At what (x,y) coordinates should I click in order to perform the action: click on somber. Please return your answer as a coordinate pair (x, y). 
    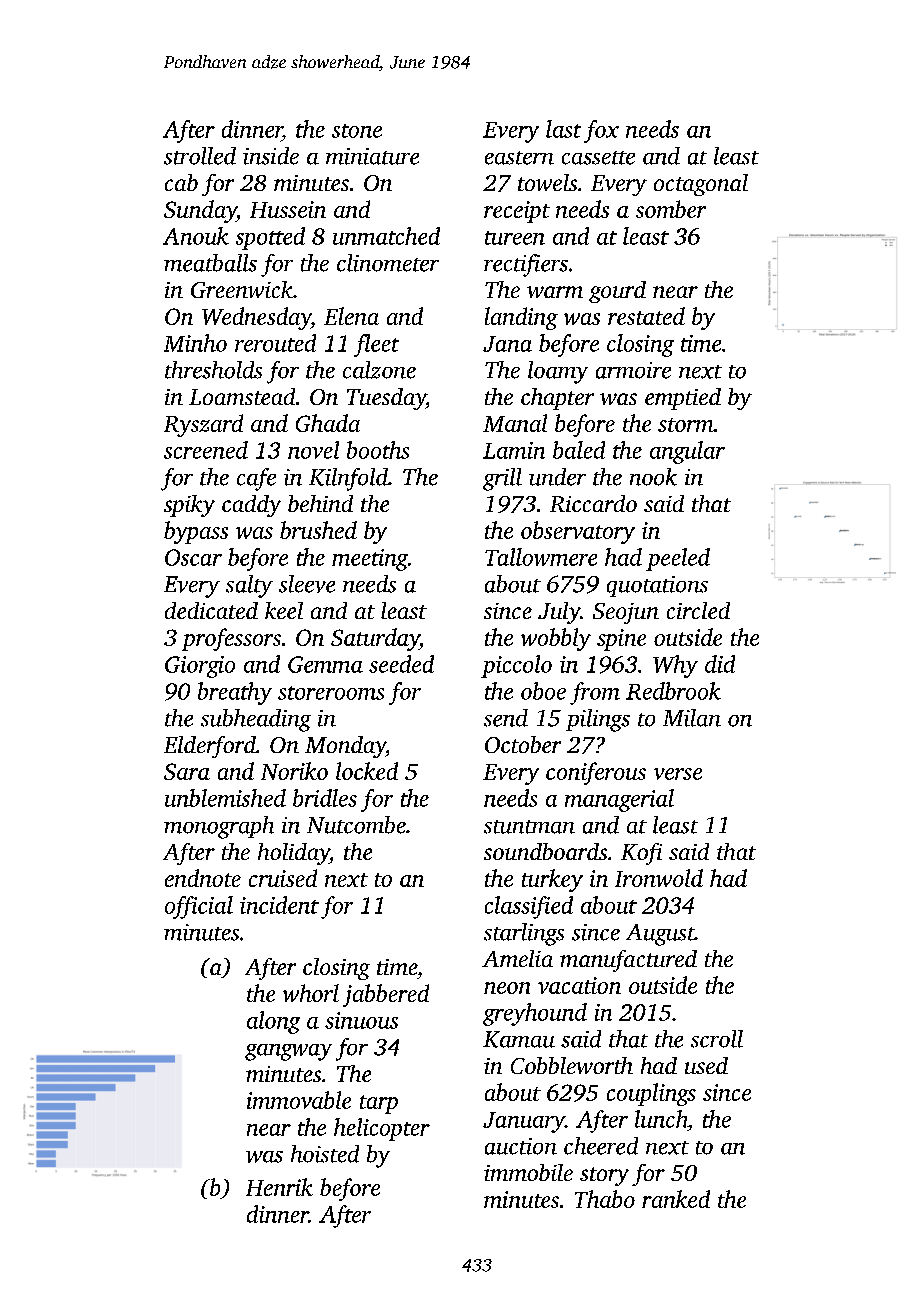
    Looking at the image, I should click on (671, 209).
